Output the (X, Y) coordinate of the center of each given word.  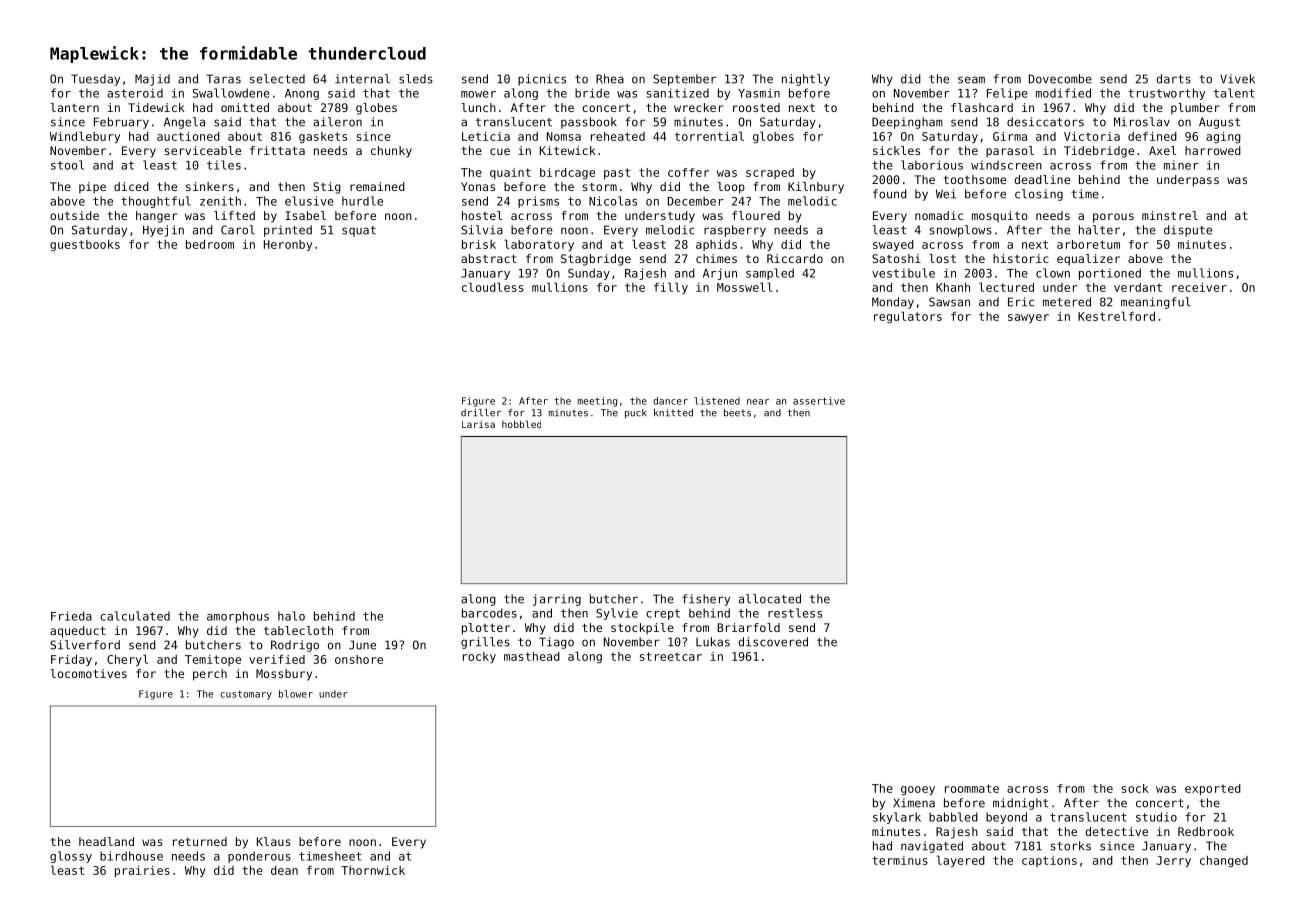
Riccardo (795, 258)
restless (795, 613)
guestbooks (85, 245)
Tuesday (95, 80)
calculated (135, 616)
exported (1213, 789)
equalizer (1088, 260)
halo (291, 616)
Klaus (274, 841)
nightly (806, 80)
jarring (557, 600)
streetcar (671, 656)
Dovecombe (1060, 79)
